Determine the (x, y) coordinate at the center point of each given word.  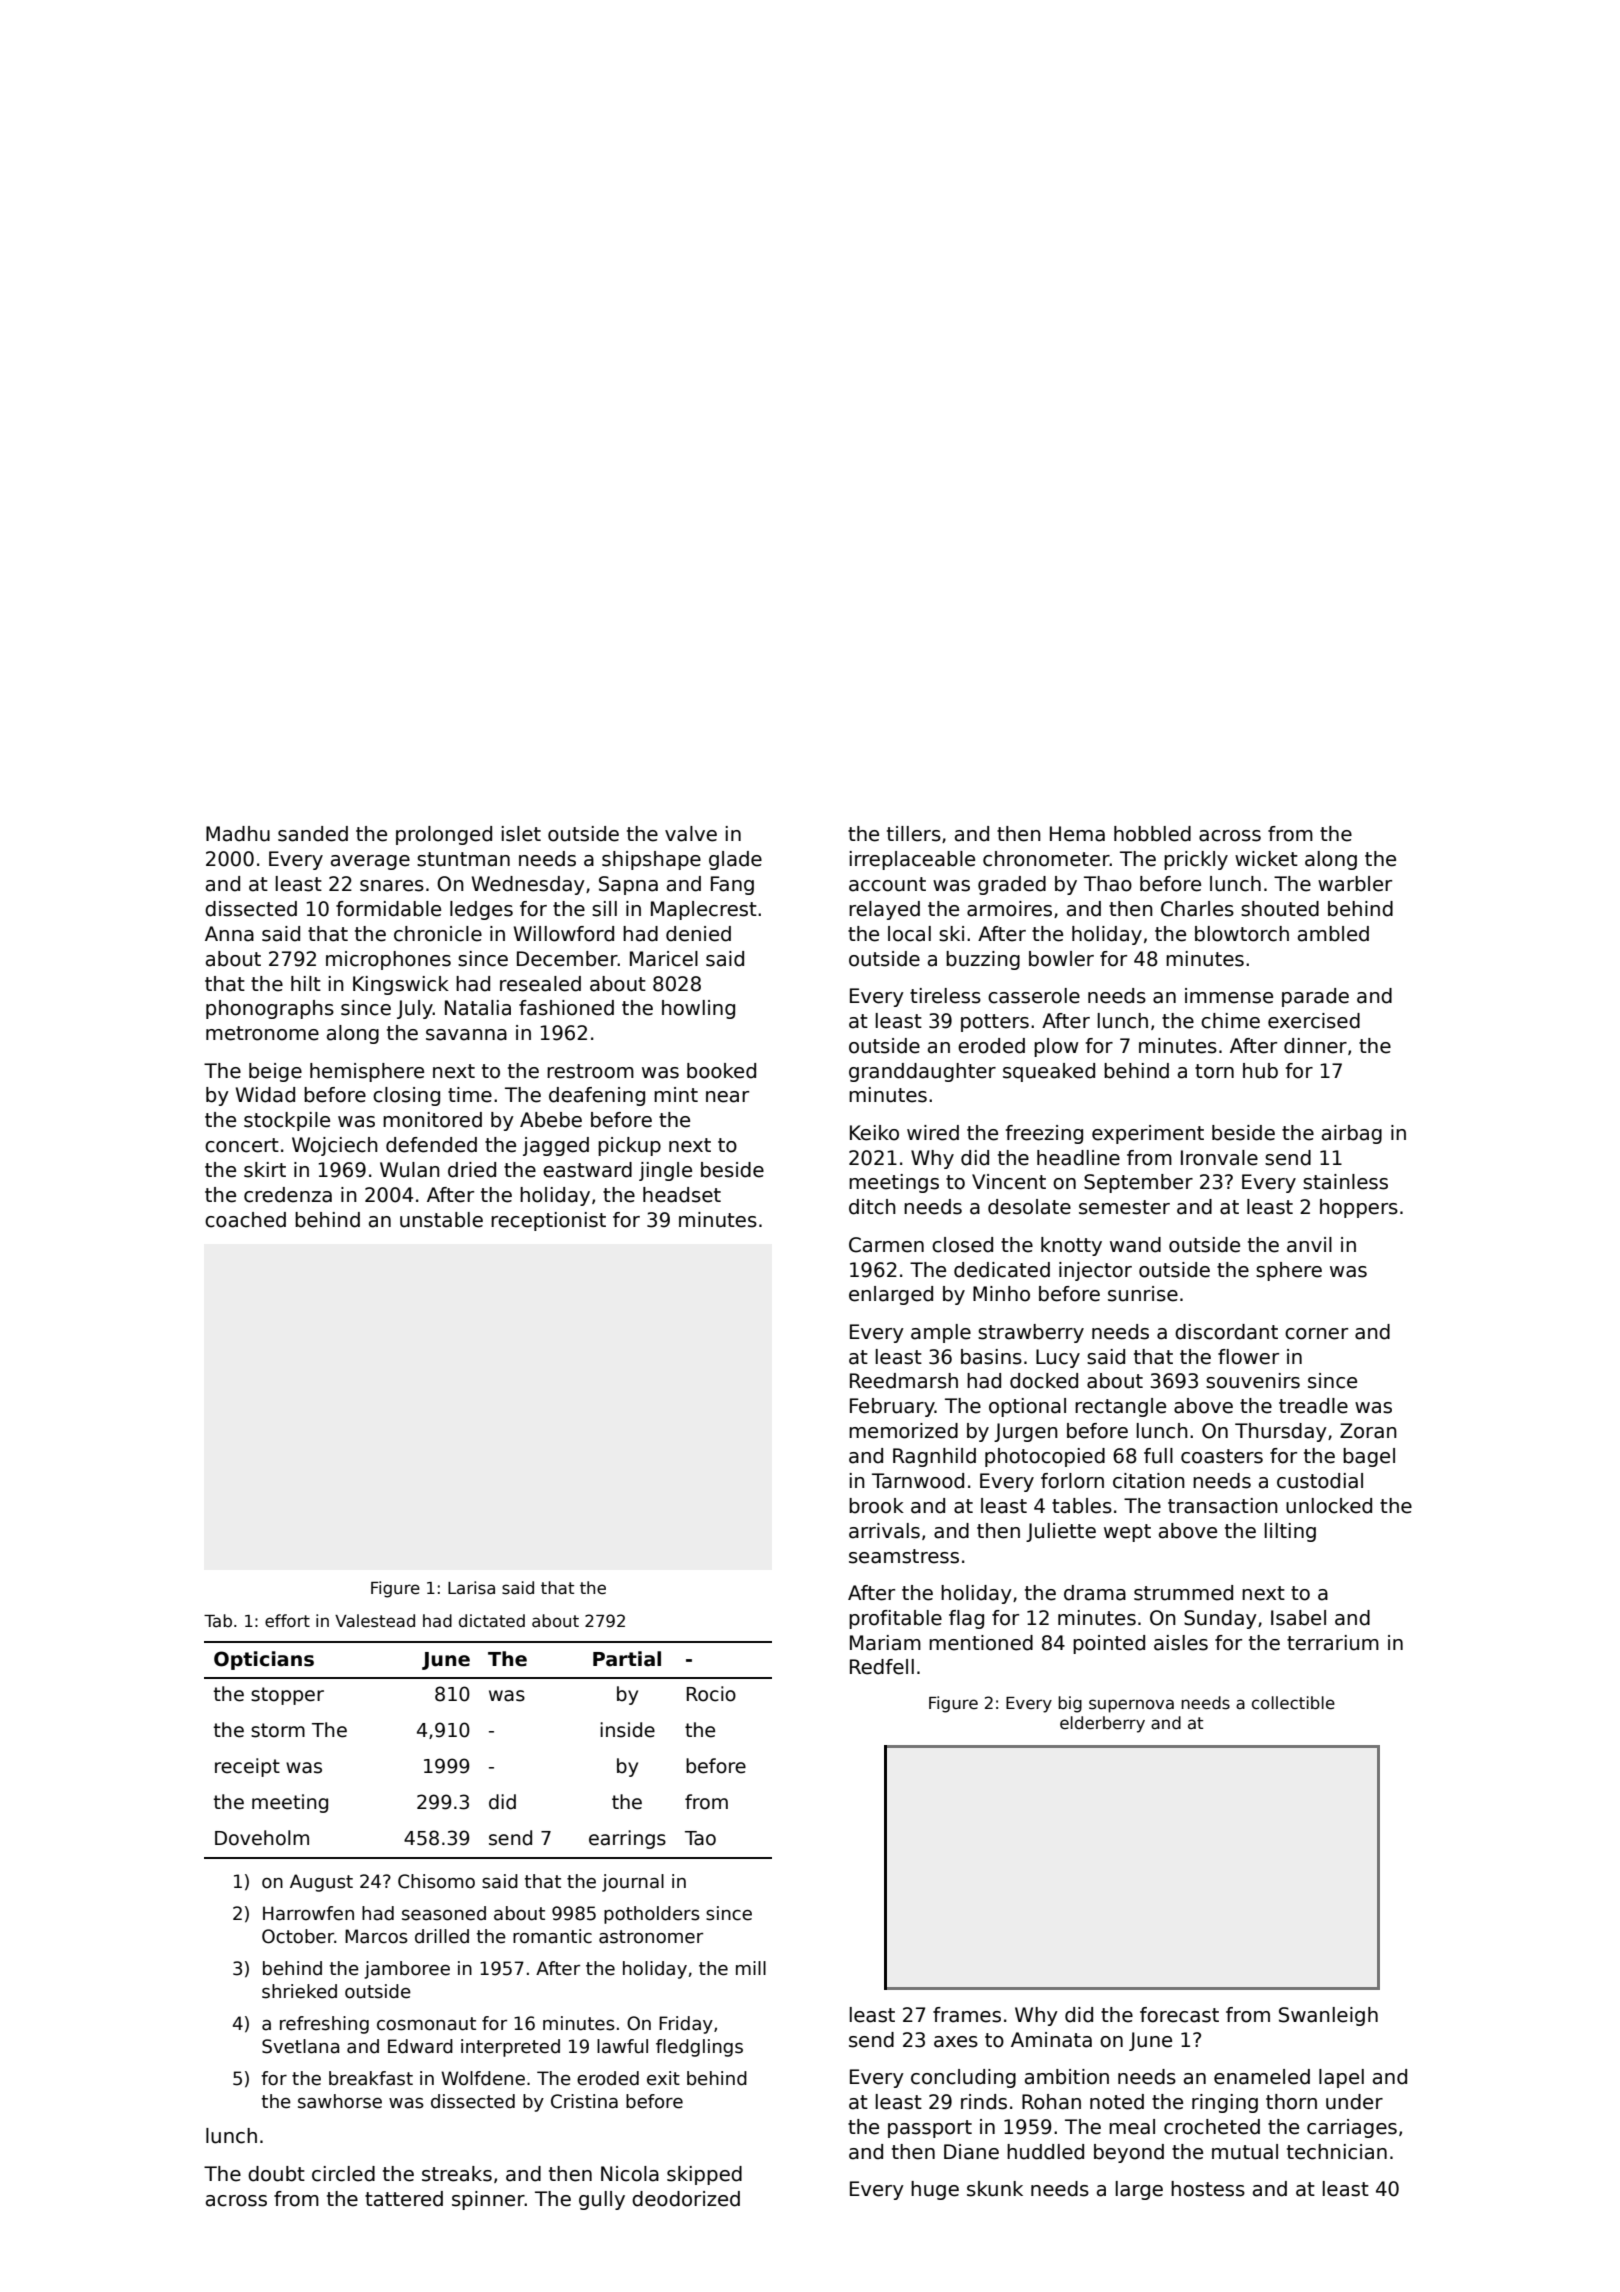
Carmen (886, 1245)
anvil (1309, 1245)
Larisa (471, 1588)
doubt (276, 2174)
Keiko (874, 1133)
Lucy (1058, 1358)
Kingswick (401, 985)
